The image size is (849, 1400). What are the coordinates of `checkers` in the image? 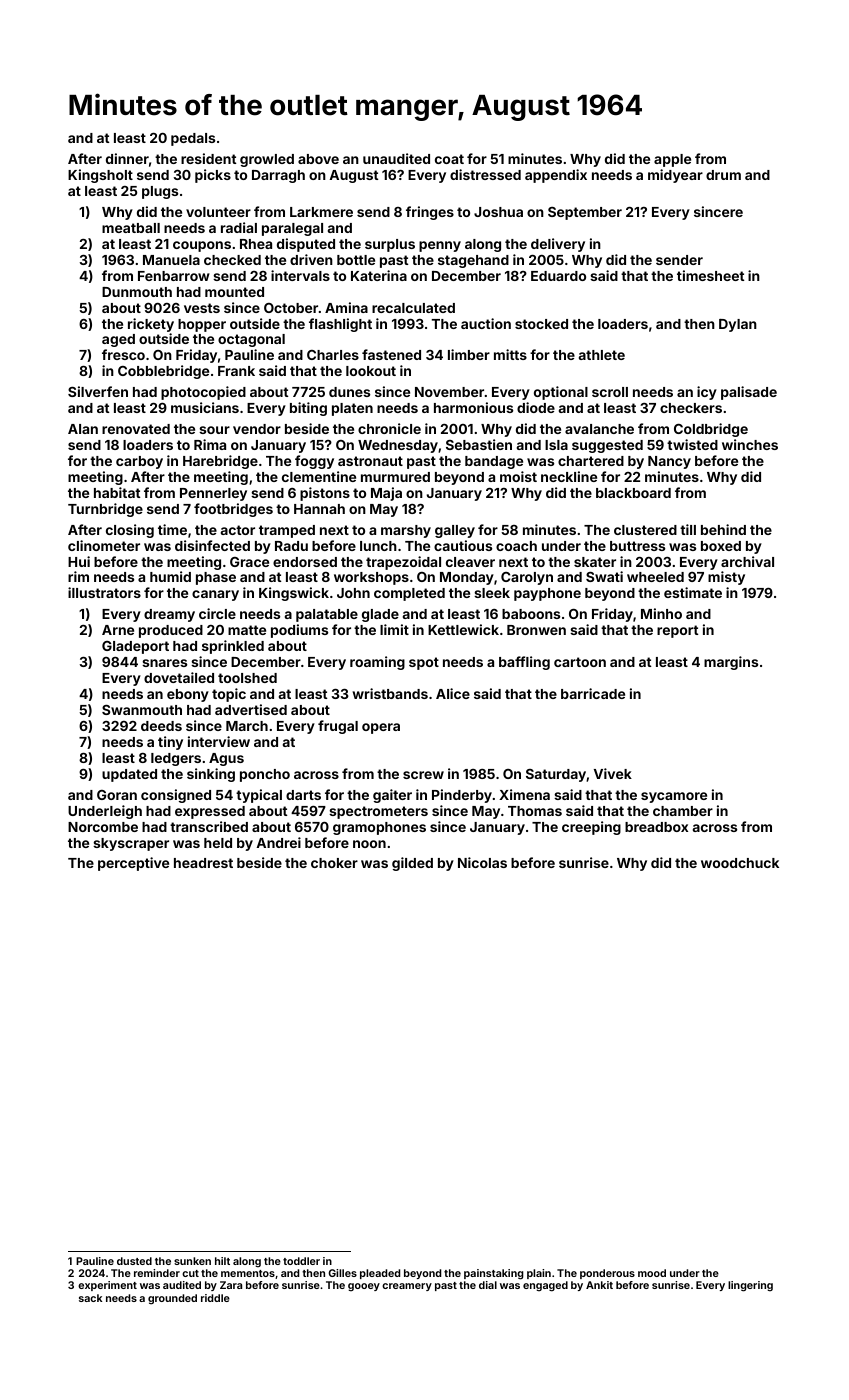 It's located at (691, 408).
